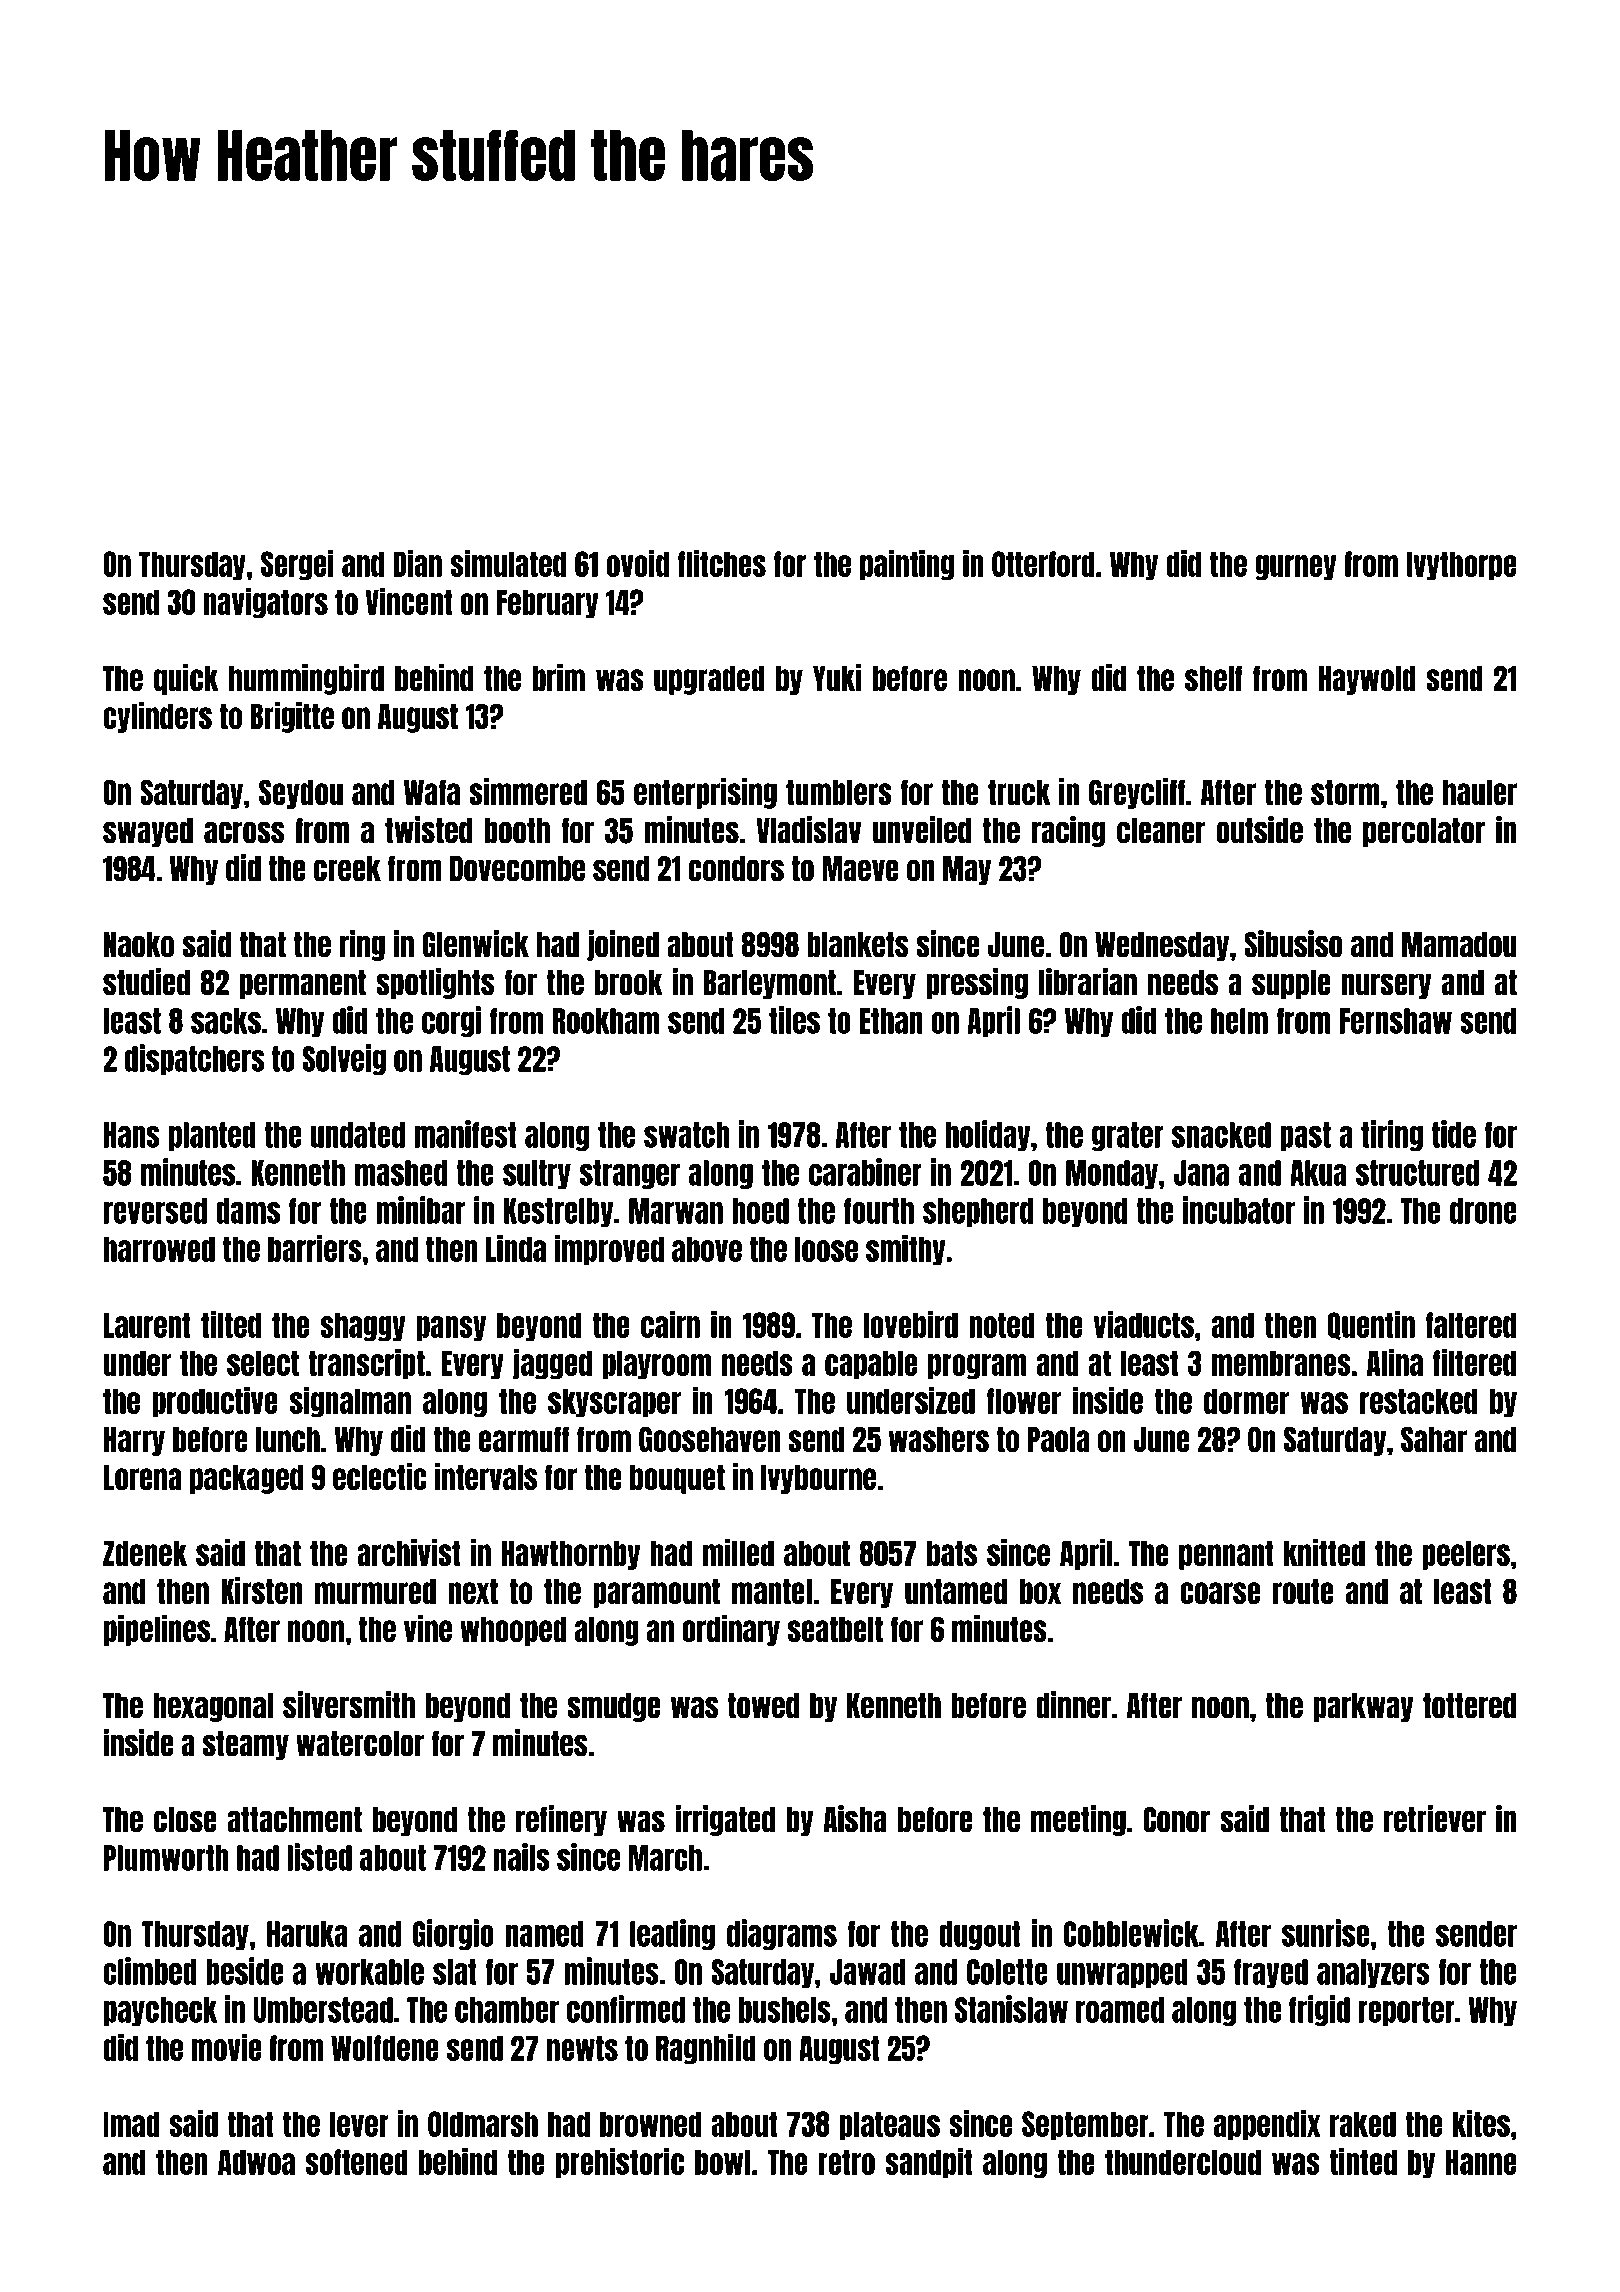 This screenshot has width=1620, height=2292. What do you see at coordinates (1435, 1819) in the screenshot?
I see `retriever` at bounding box center [1435, 1819].
